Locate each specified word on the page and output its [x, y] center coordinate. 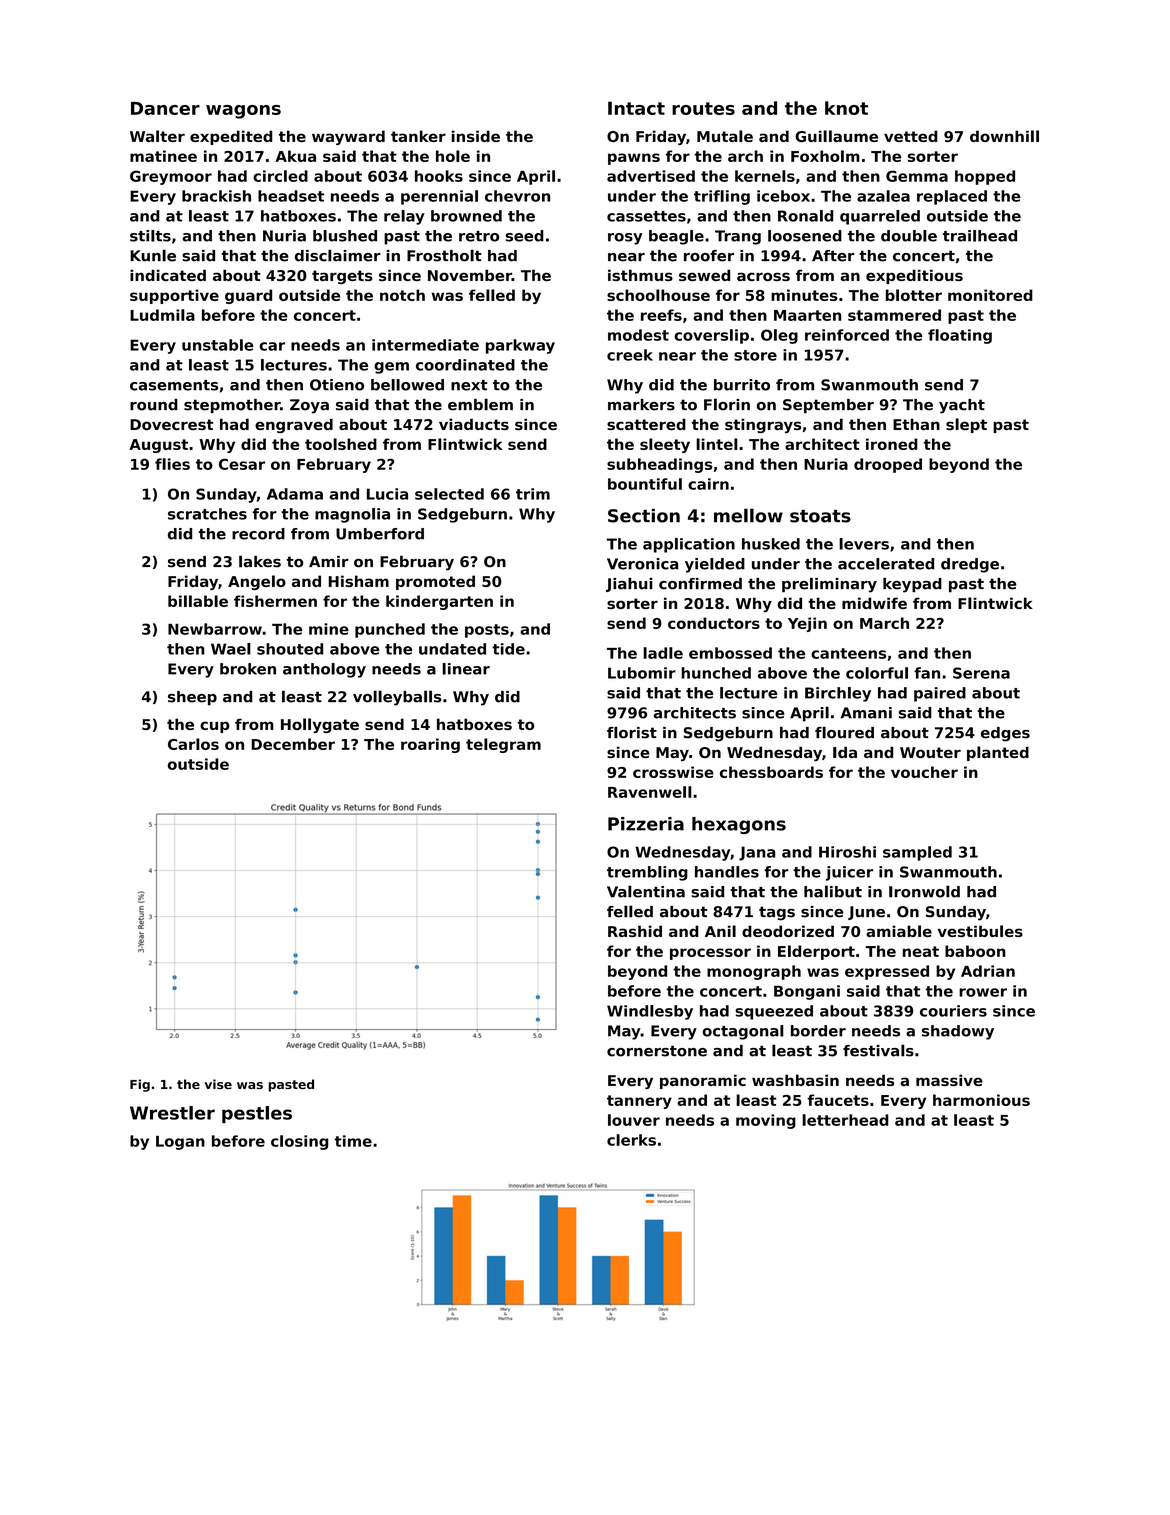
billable [198, 601]
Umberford [380, 534]
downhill [1004, 136]
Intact [636, 108]
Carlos [193, 744]
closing [299, 1142]
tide [508, 649]
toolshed [341, 444]
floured [844, 732]
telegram [503, 745]
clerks [631, 1140]
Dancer [165, 108]
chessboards [771, 772]
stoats [820, 516]
